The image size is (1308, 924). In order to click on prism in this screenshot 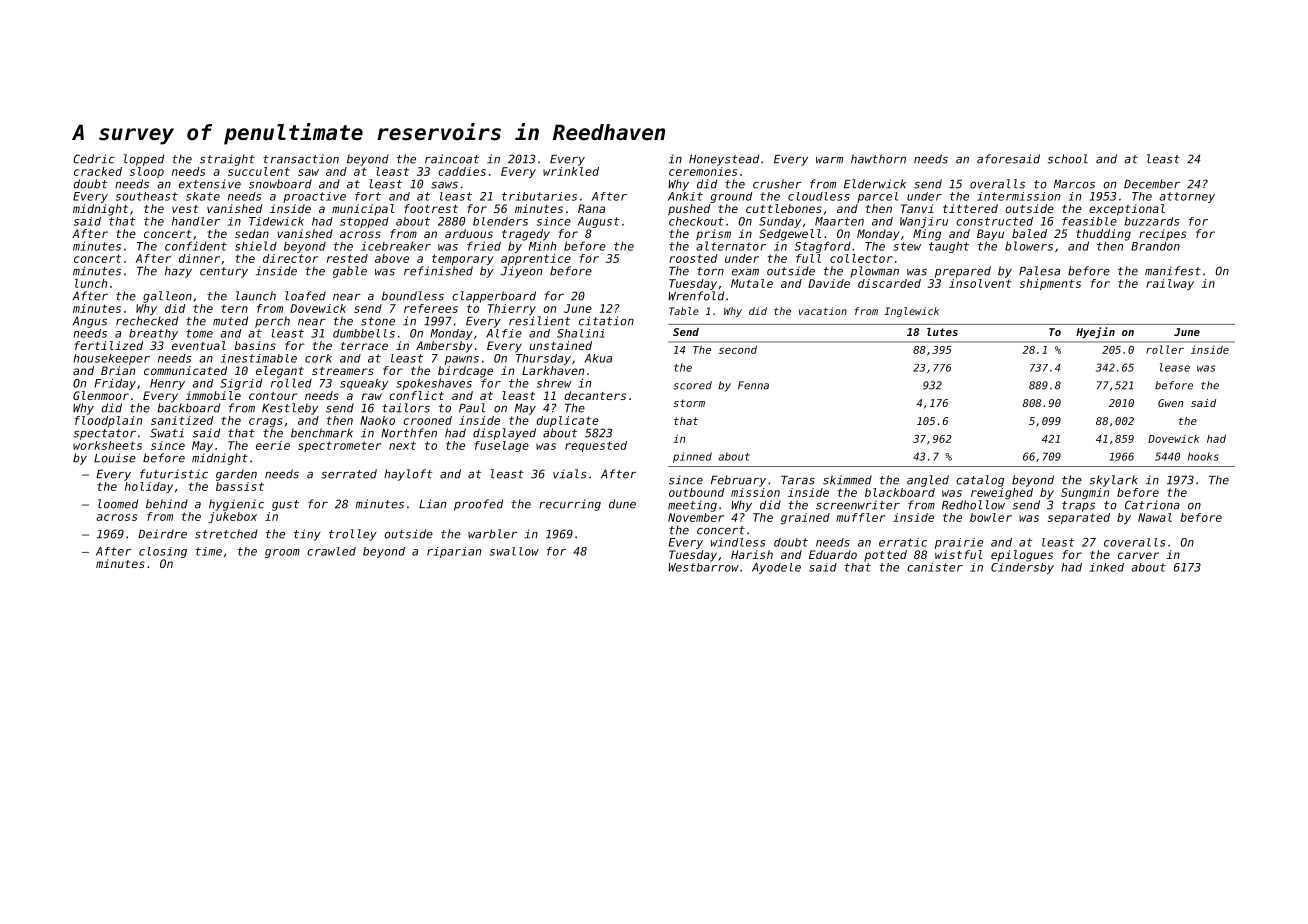, I will do `click(713, 235)`.
